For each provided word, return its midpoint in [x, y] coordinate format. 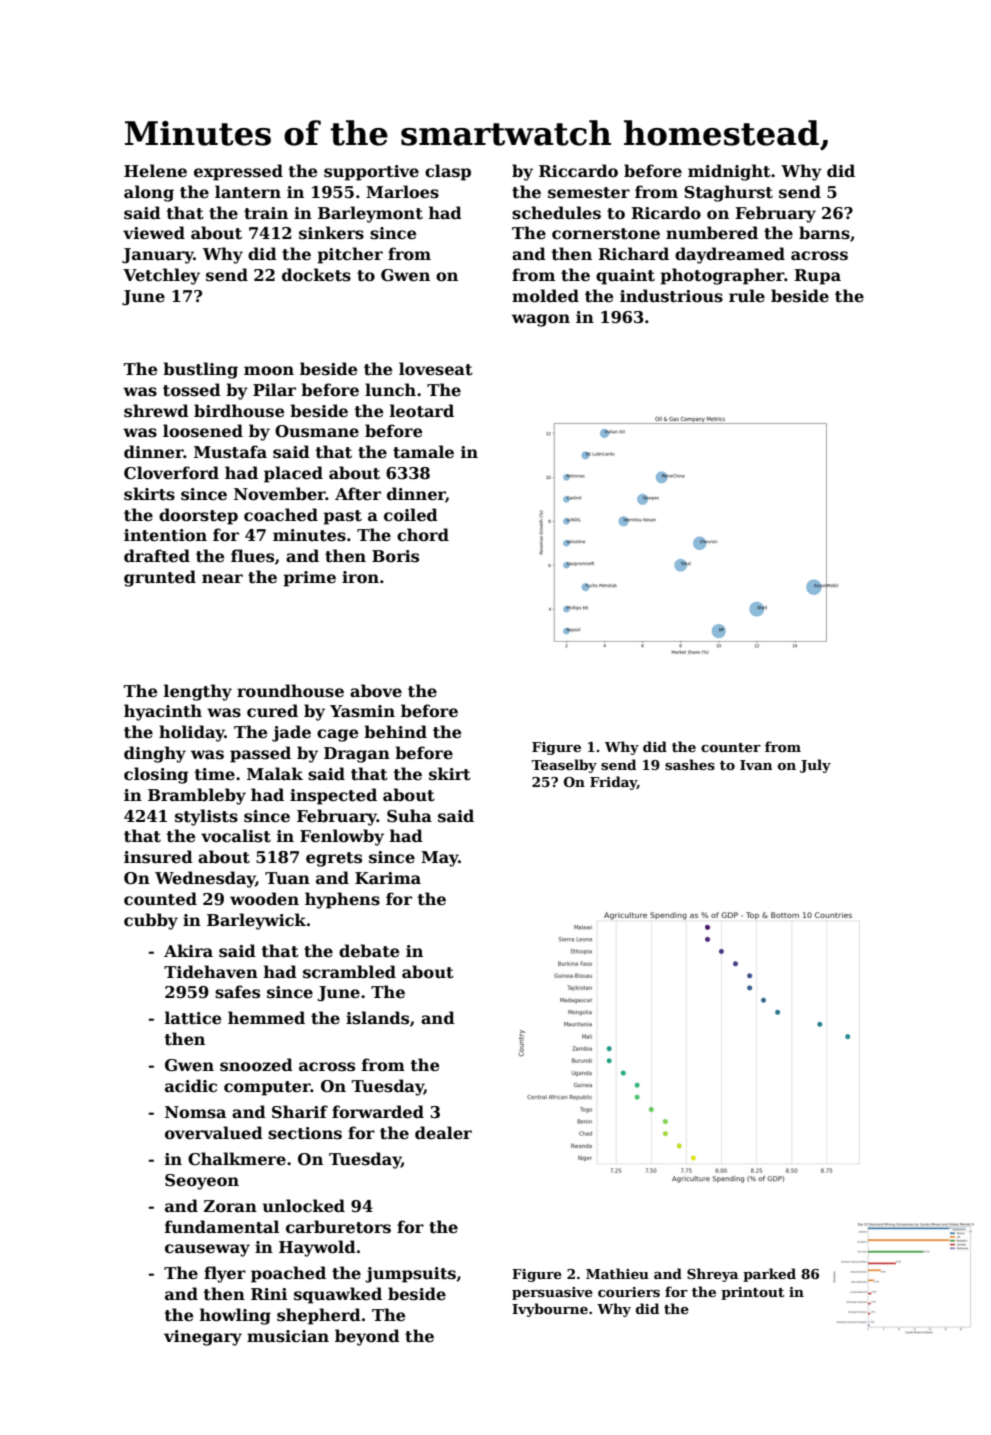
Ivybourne [550, 1310]
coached [281, 515]
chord [423, 535]
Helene [155, 171]
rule [747, 296]
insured [158, 857]
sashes [690, 764]
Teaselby [564, 766]
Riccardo [578, 171]
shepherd [319, 1316]
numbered [712, 233]
